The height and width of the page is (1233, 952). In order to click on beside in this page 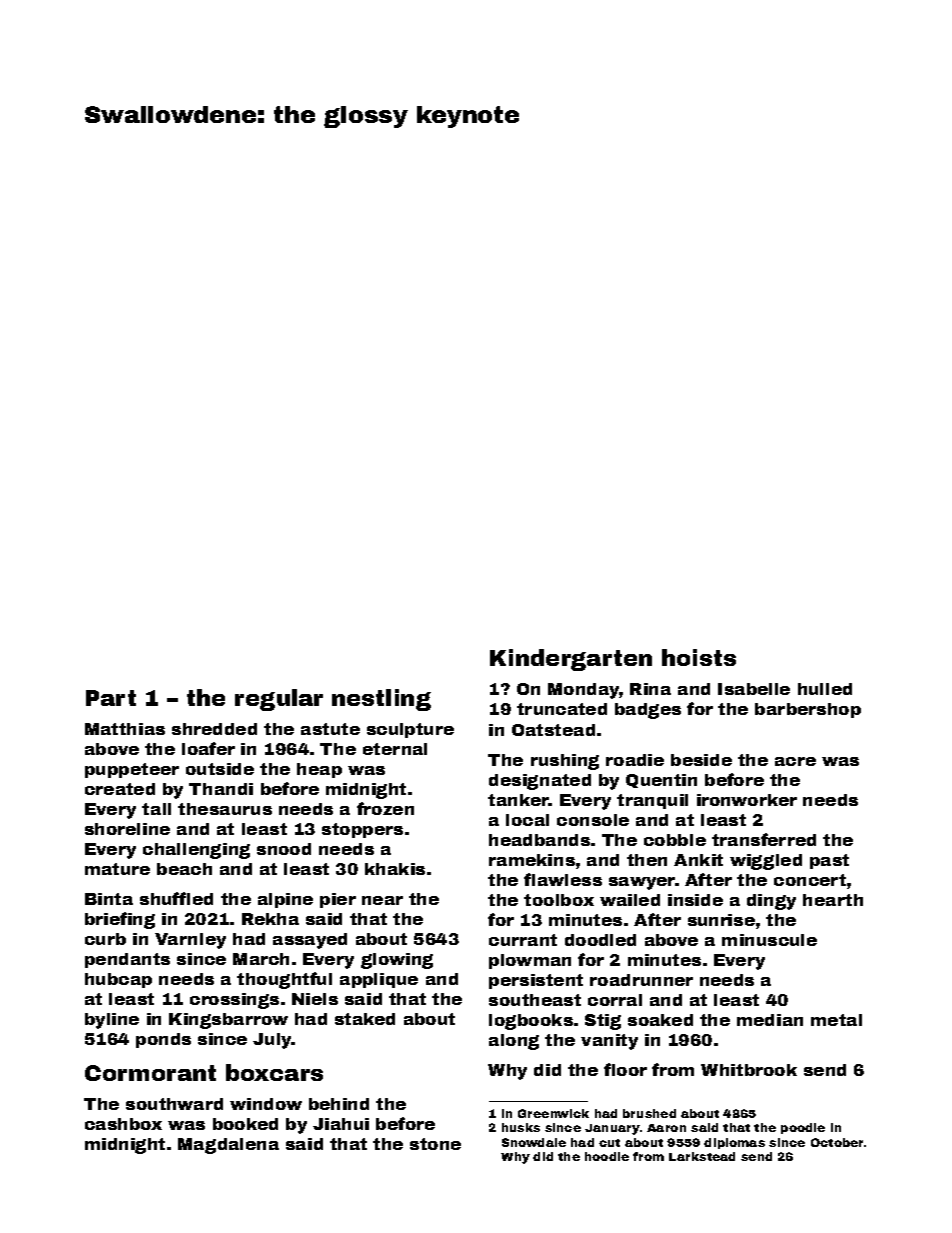, I will do `click(701, 760)`.
